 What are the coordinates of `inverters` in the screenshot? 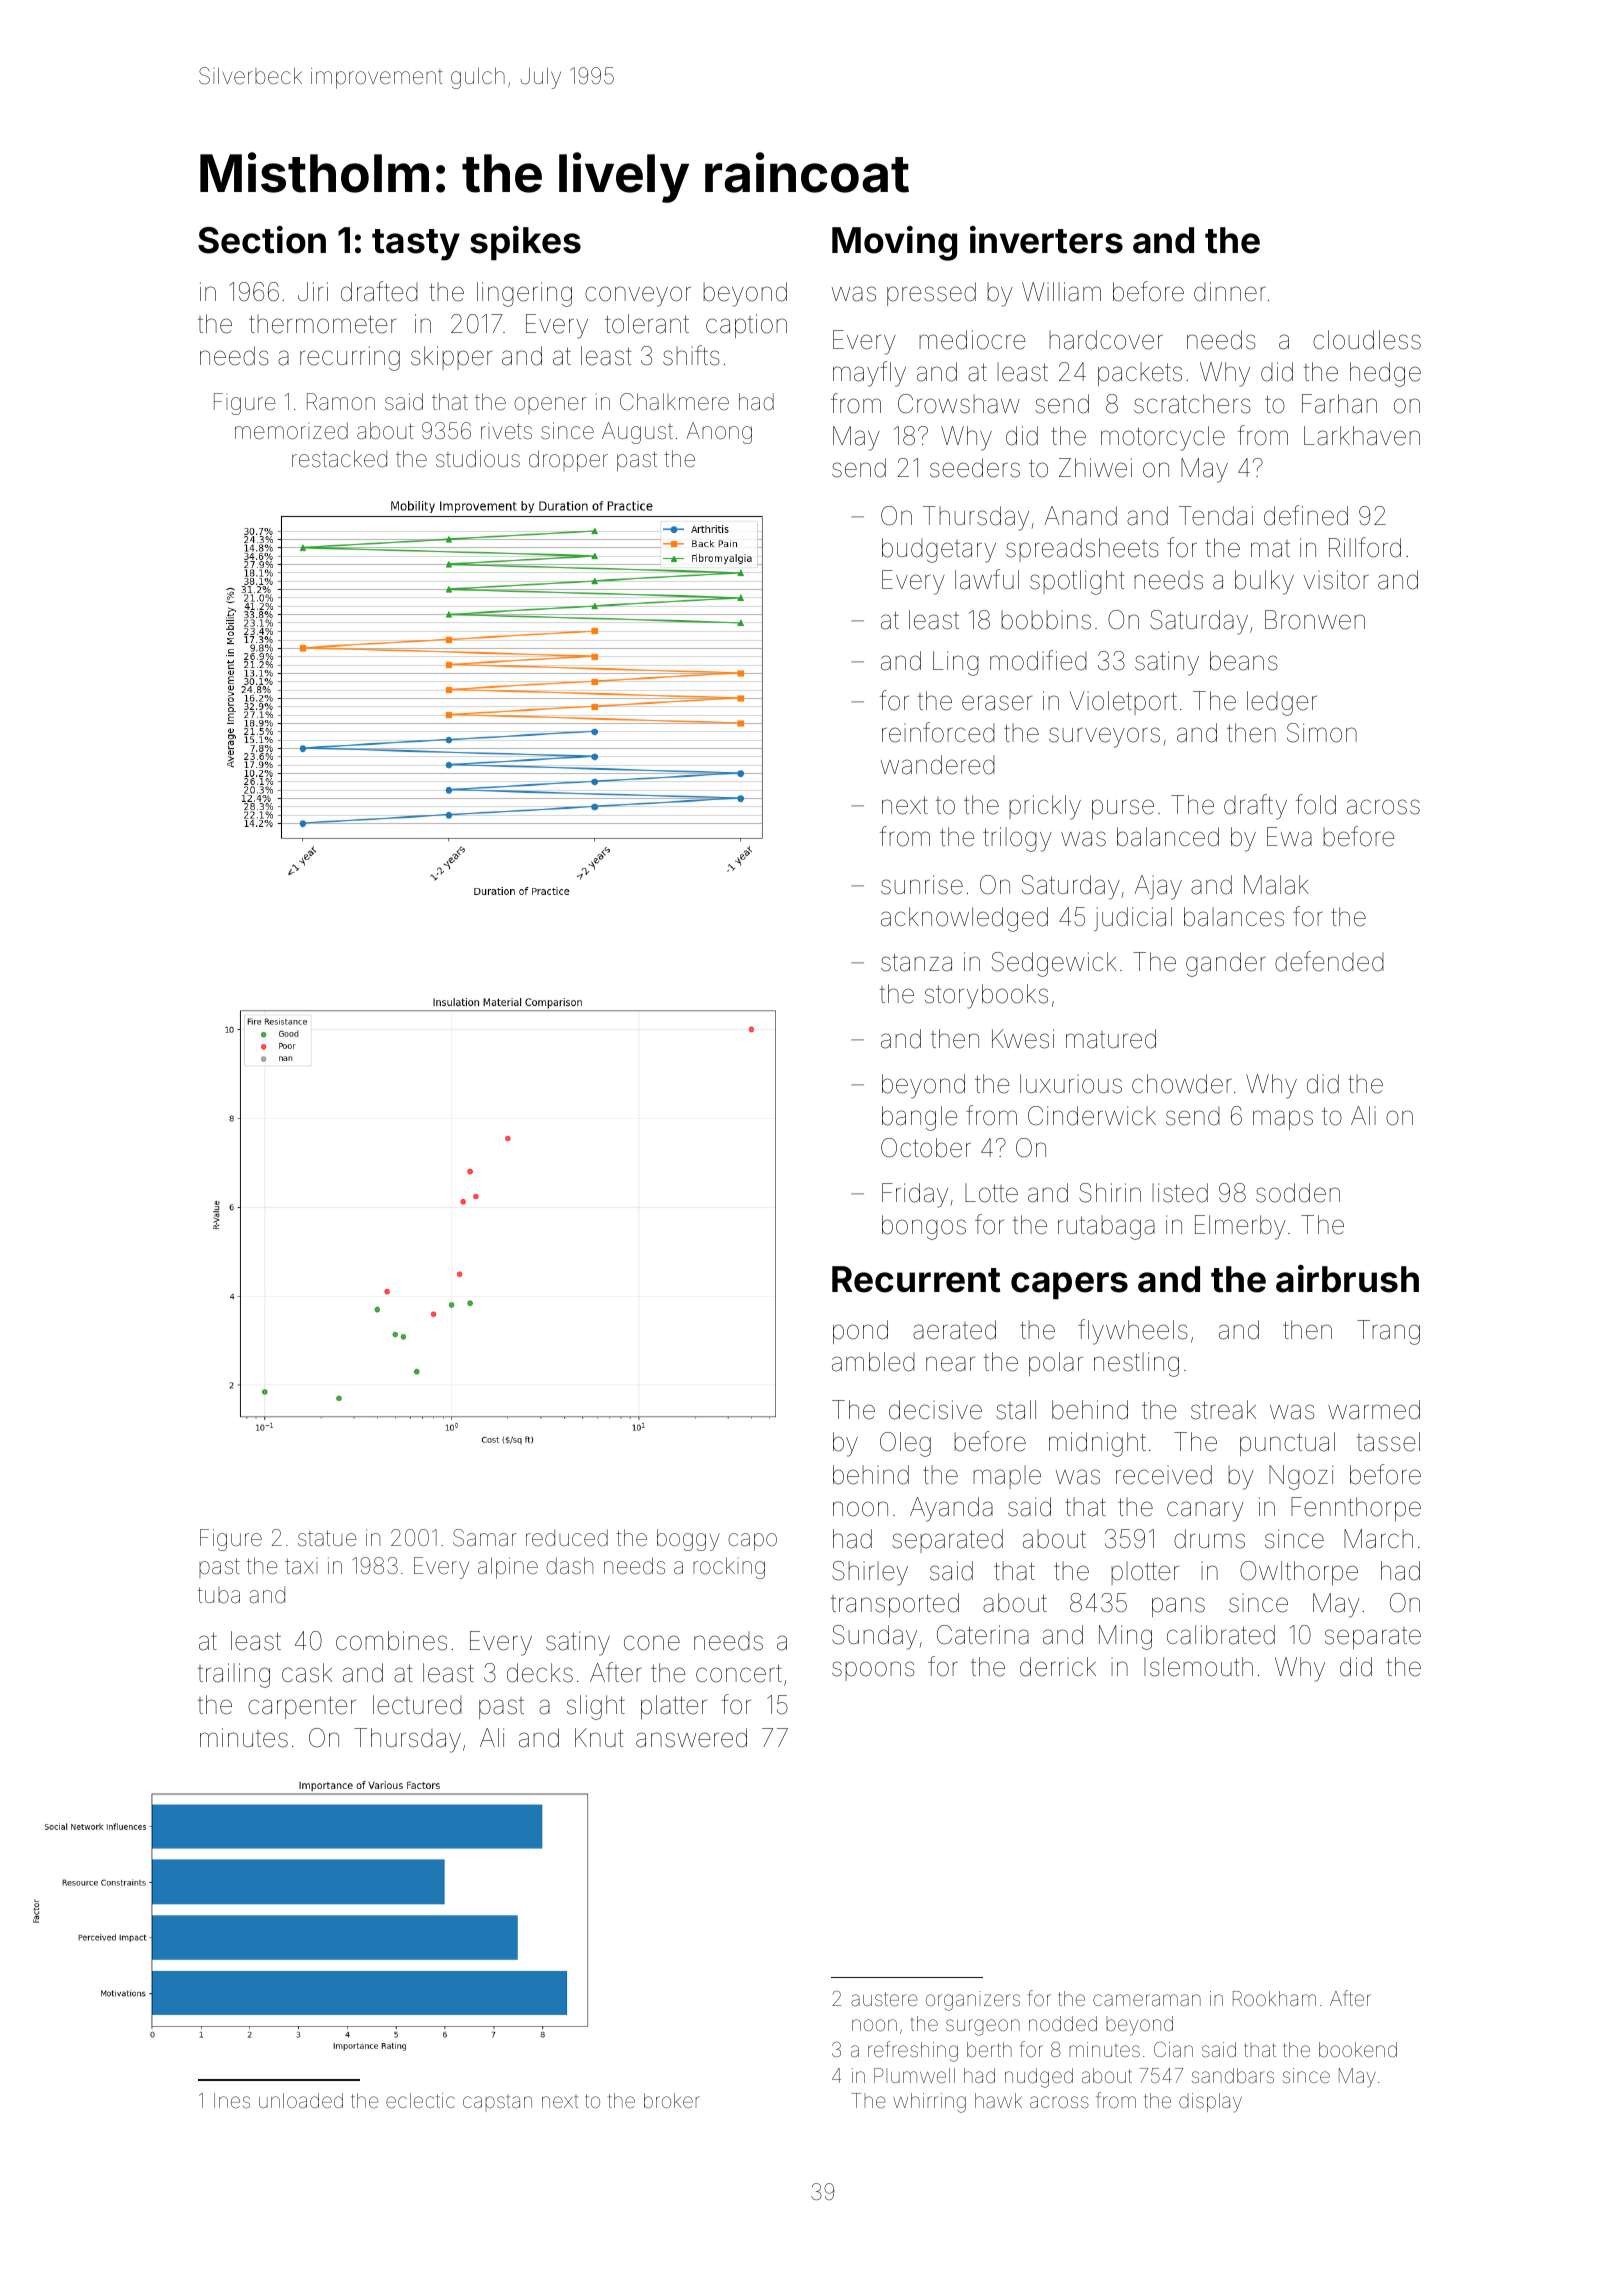 It's located at (1046, 240).
